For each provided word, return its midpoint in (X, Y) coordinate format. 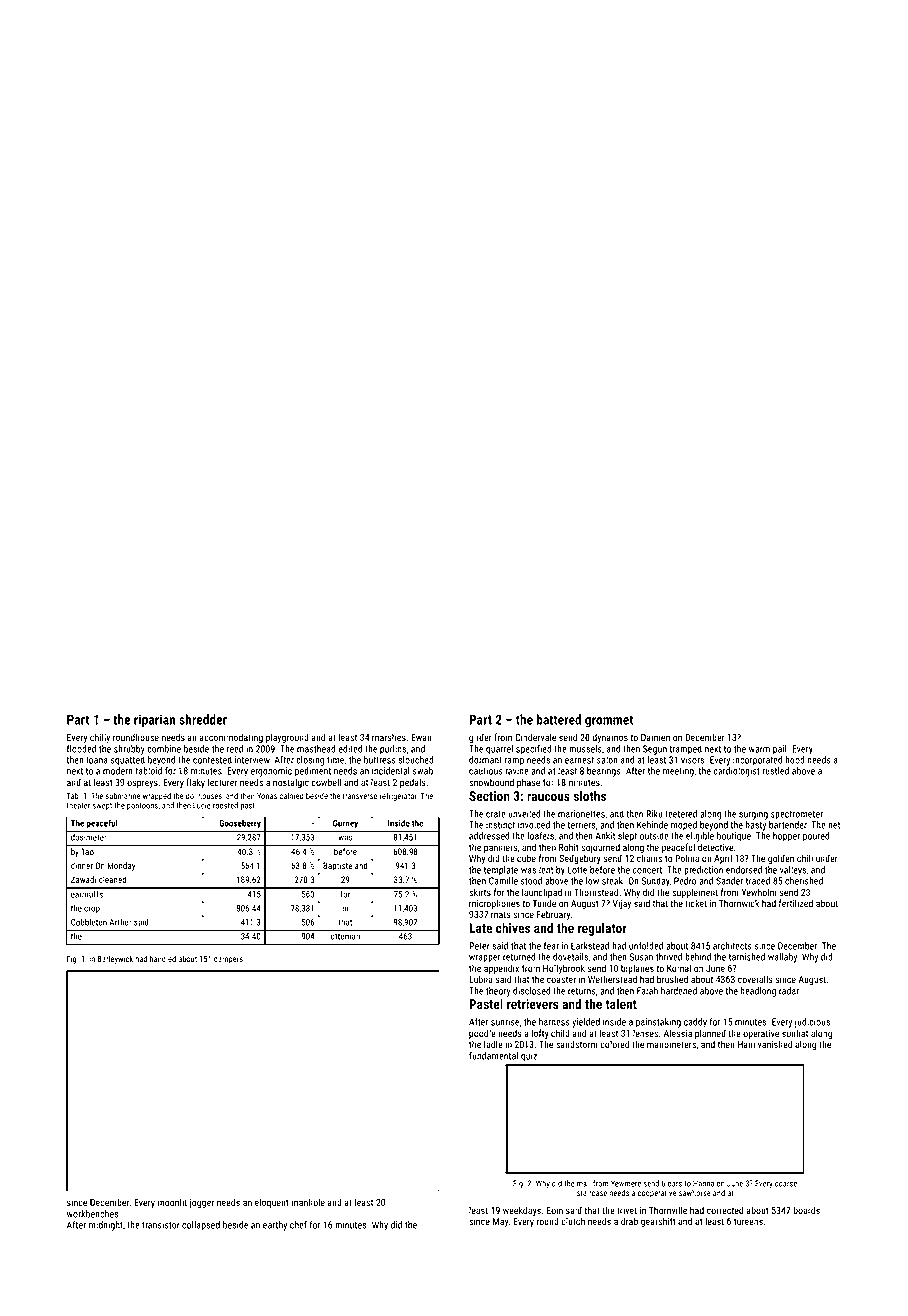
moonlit (172, 1202)
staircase (592, 1193)
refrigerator (398, 796)
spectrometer (797, 815)
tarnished (747, 957)
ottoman (345, 936)
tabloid (148, 771)
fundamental (493, 1056)
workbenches (92, 1214)
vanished (775, 1044)
